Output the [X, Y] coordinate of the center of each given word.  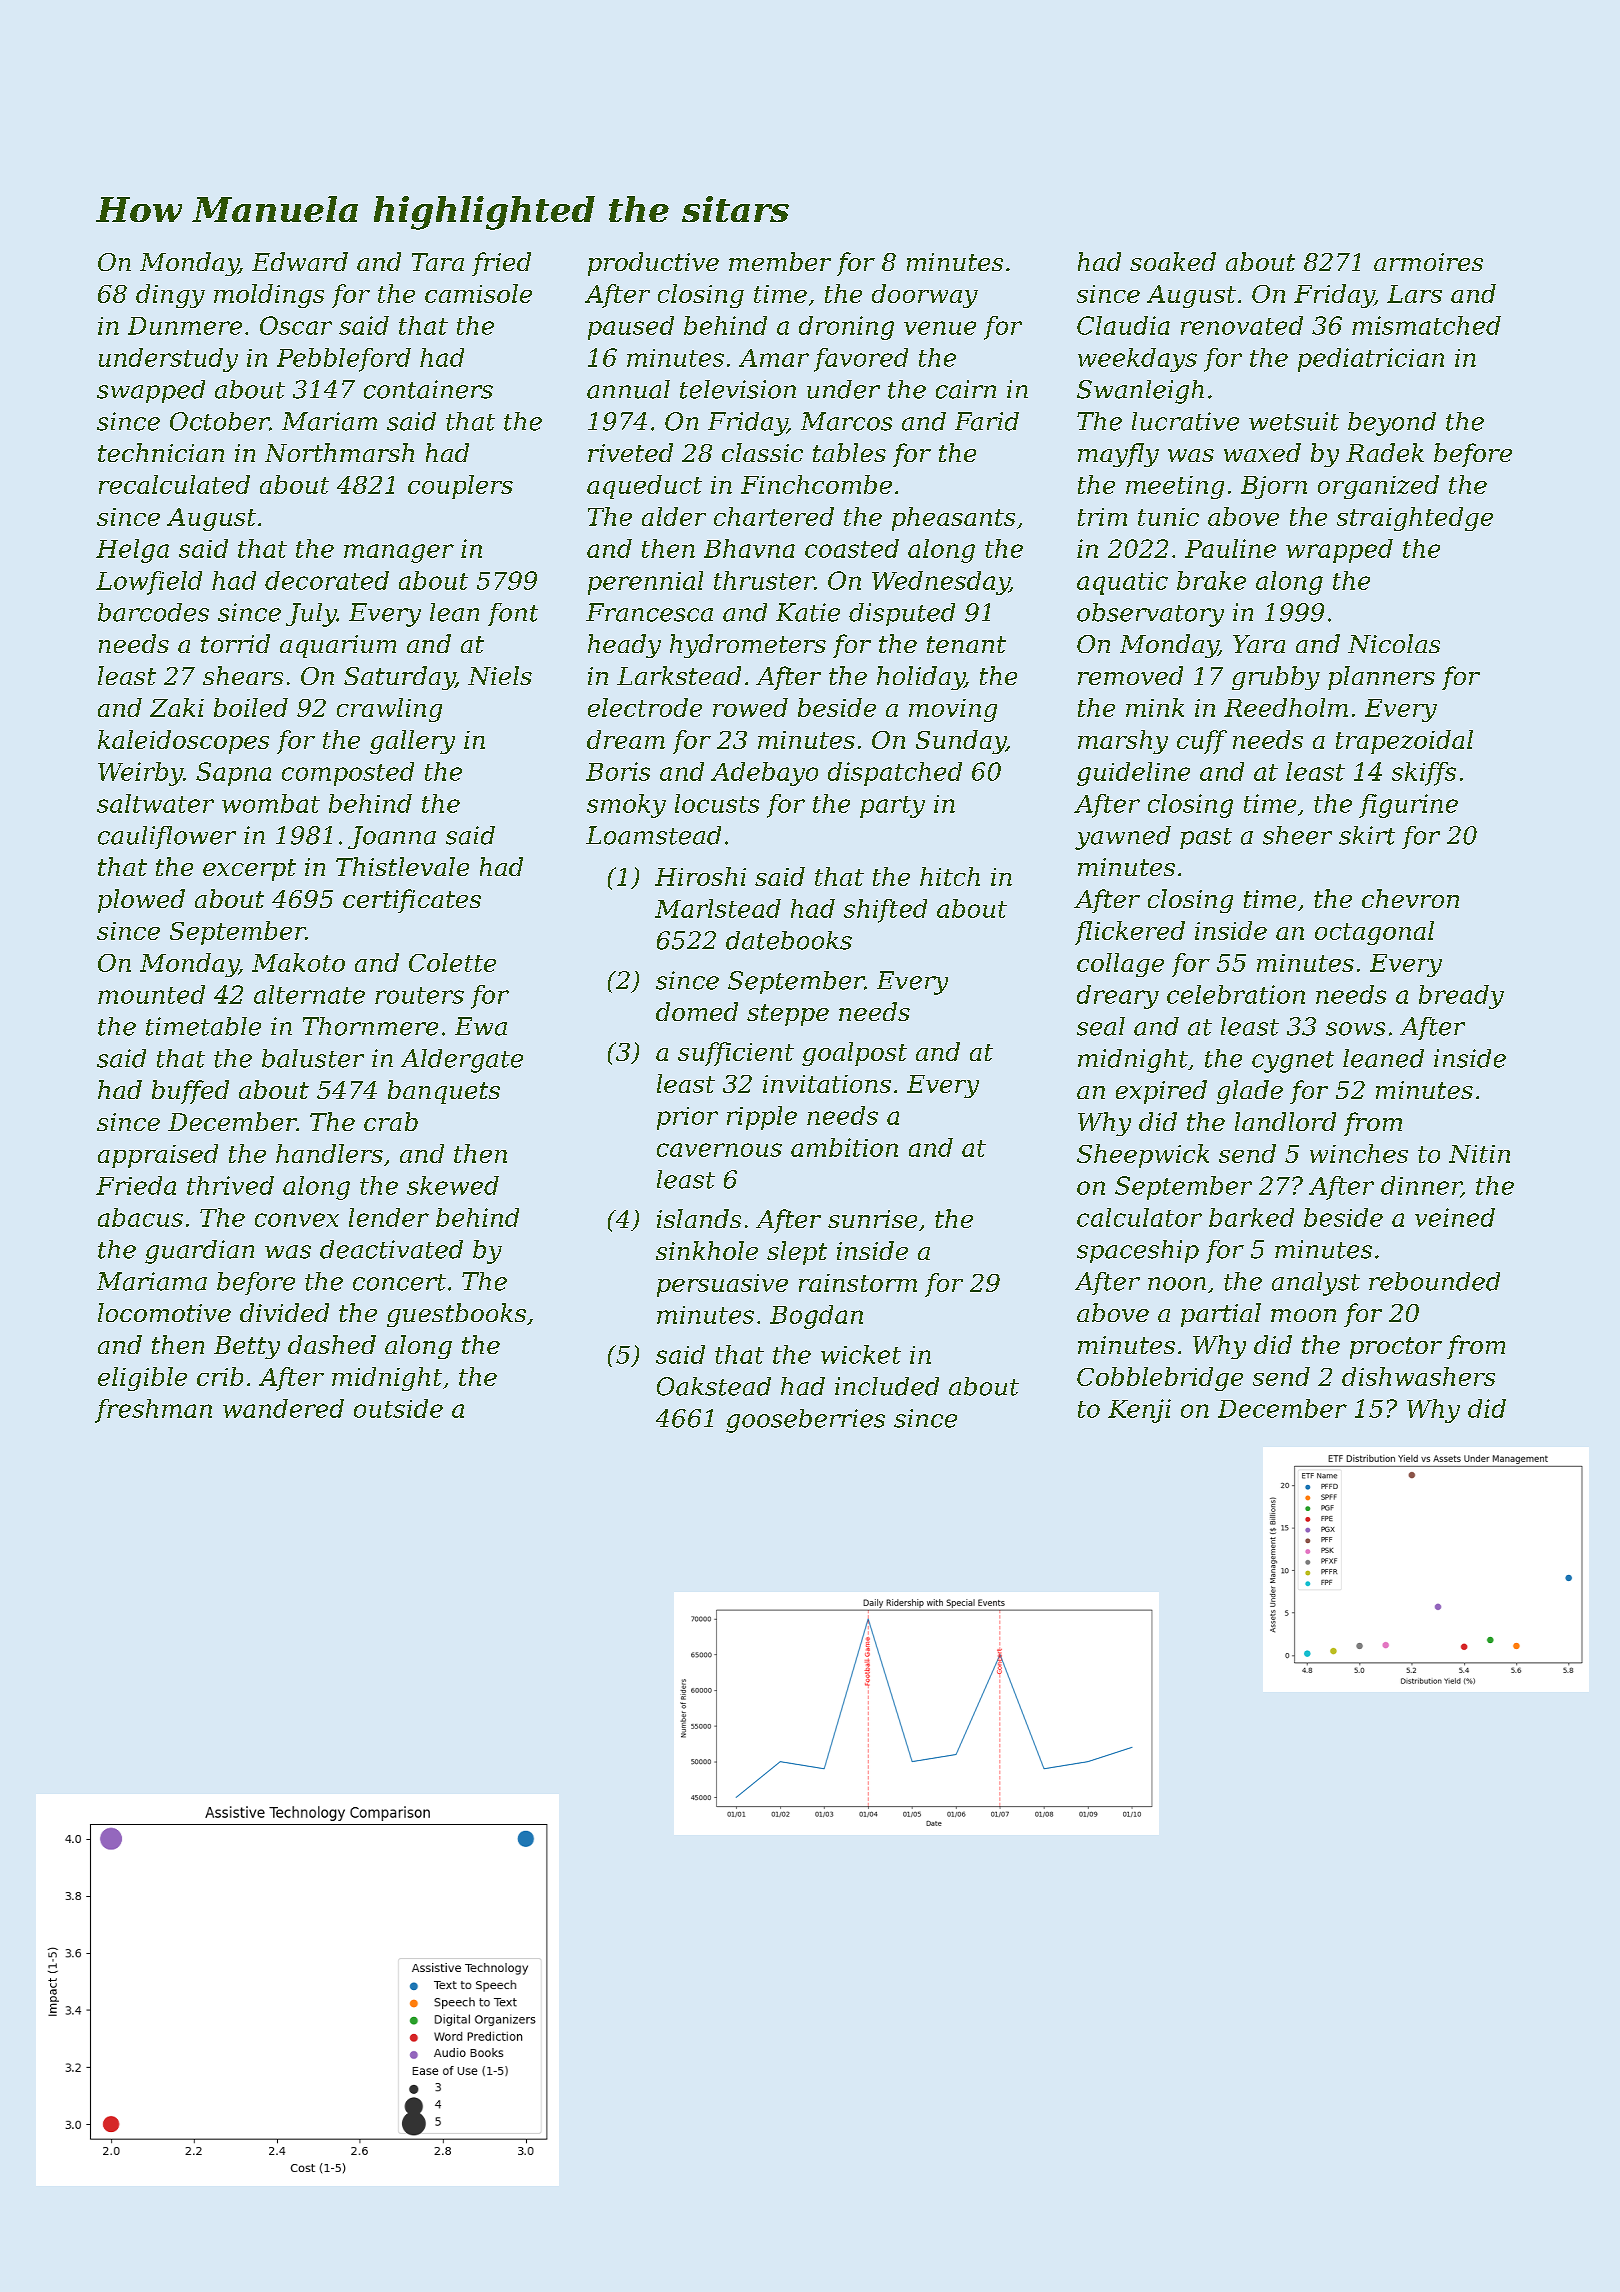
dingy [170, 296]
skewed [453, 1185]
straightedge [1415, 519]
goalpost [854, 1054]
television [738, 389]
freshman [153, 1411]
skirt [1367, 835]
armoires [1428, 262]
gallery [412, 742]
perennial [645, 583]
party [892, 807]
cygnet [1293, 1062]
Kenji [1139, 1411]
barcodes [153, 612]
